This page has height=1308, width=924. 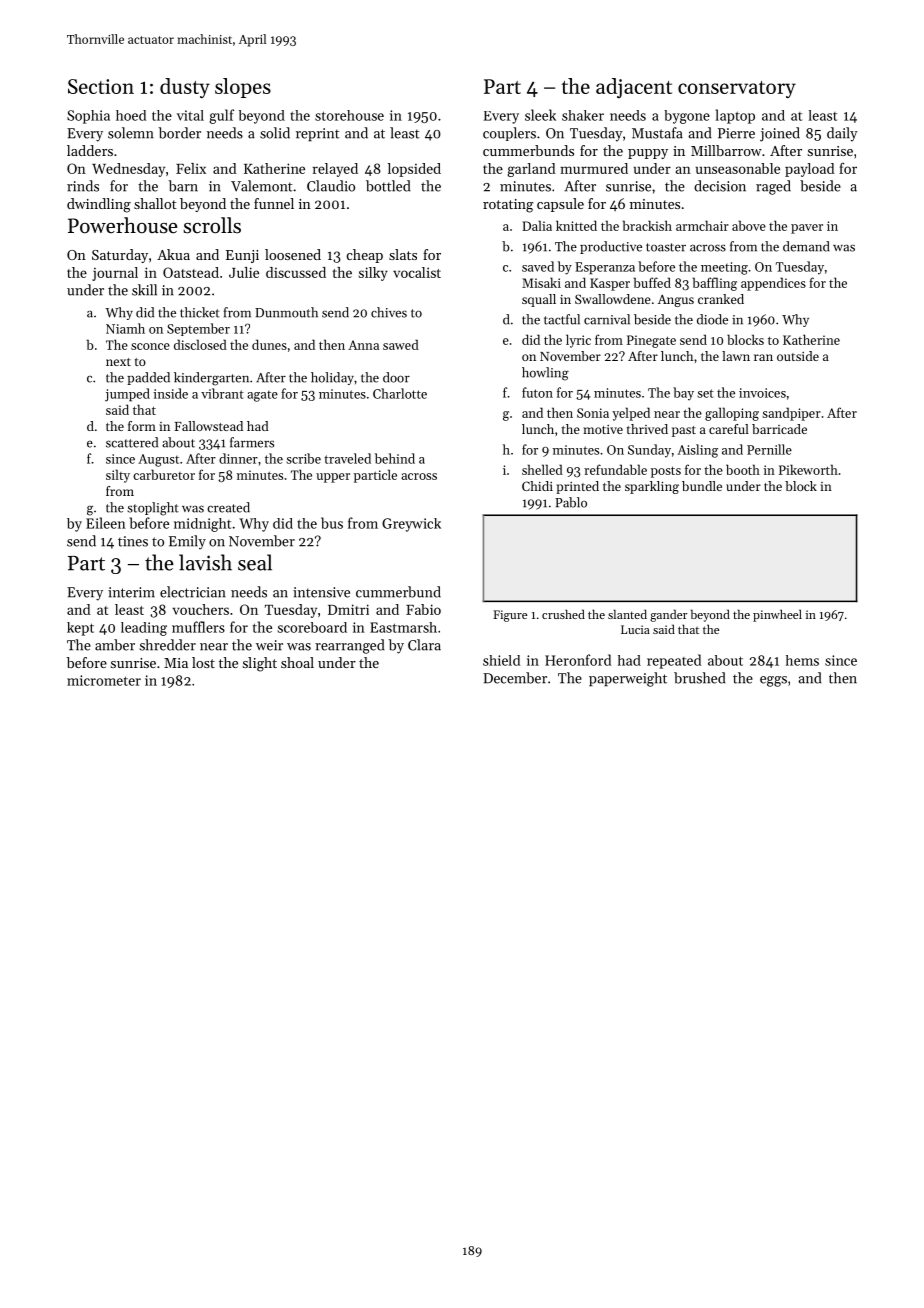 I want to click on adjacent, so click(x=634, y=88).
